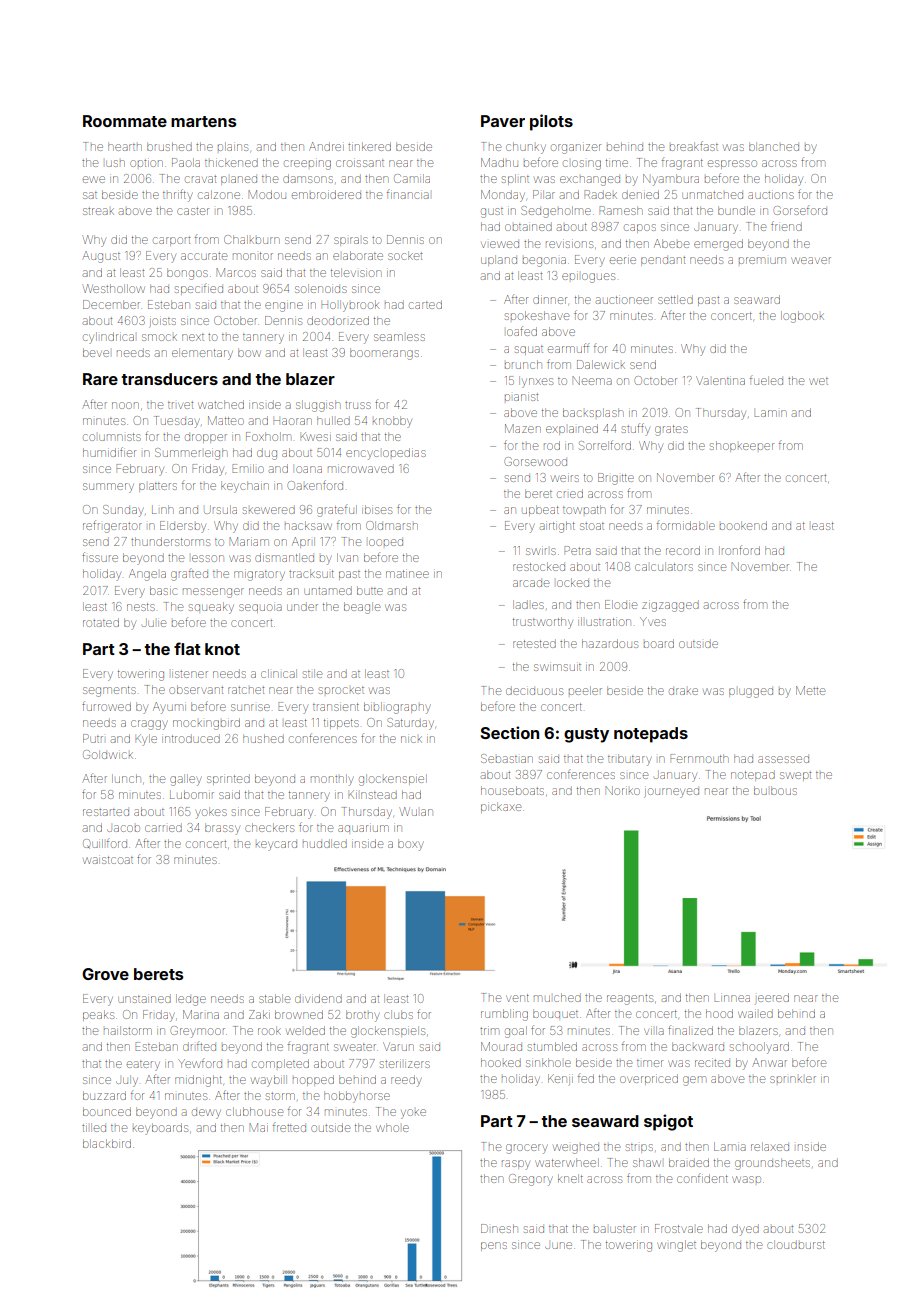 The height and width of the screenshot is (1308, 924). Describe the element at coordinates (94, 1127) in the screenshot. I see `tilled` at that location.
